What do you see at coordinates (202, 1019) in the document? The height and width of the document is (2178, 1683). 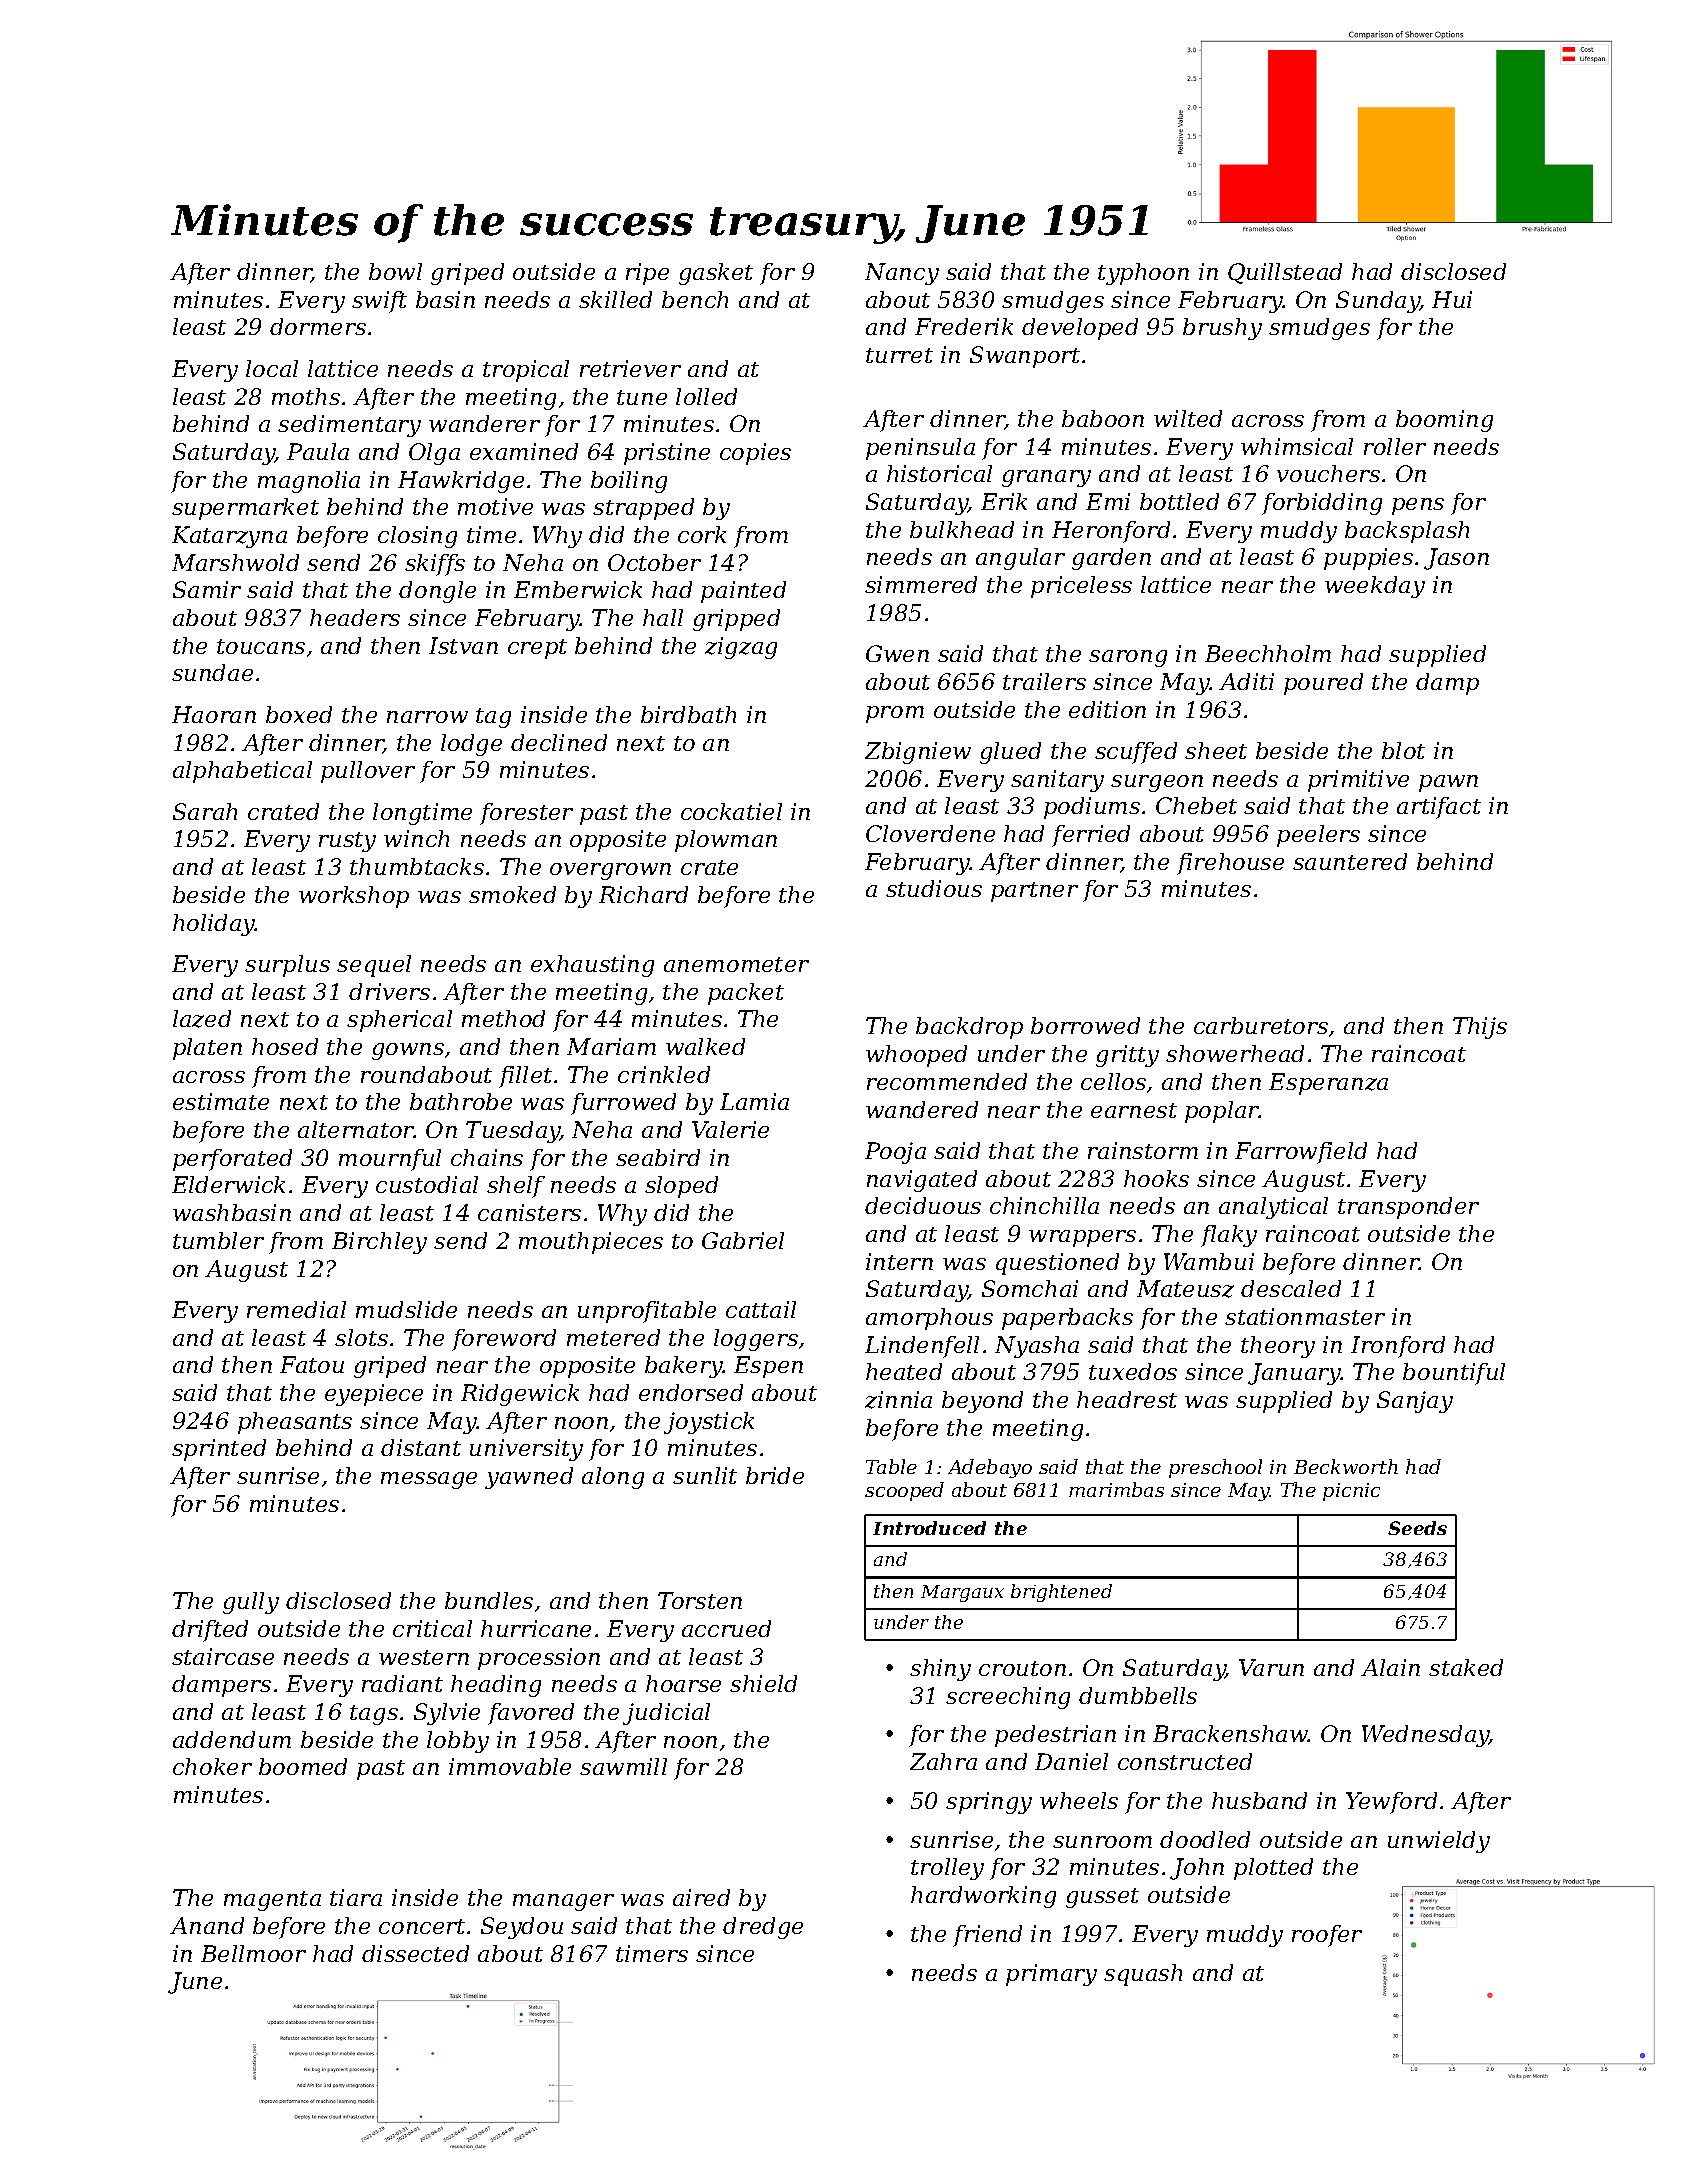 I see `lazed` at bounding box center [202, 1019].
